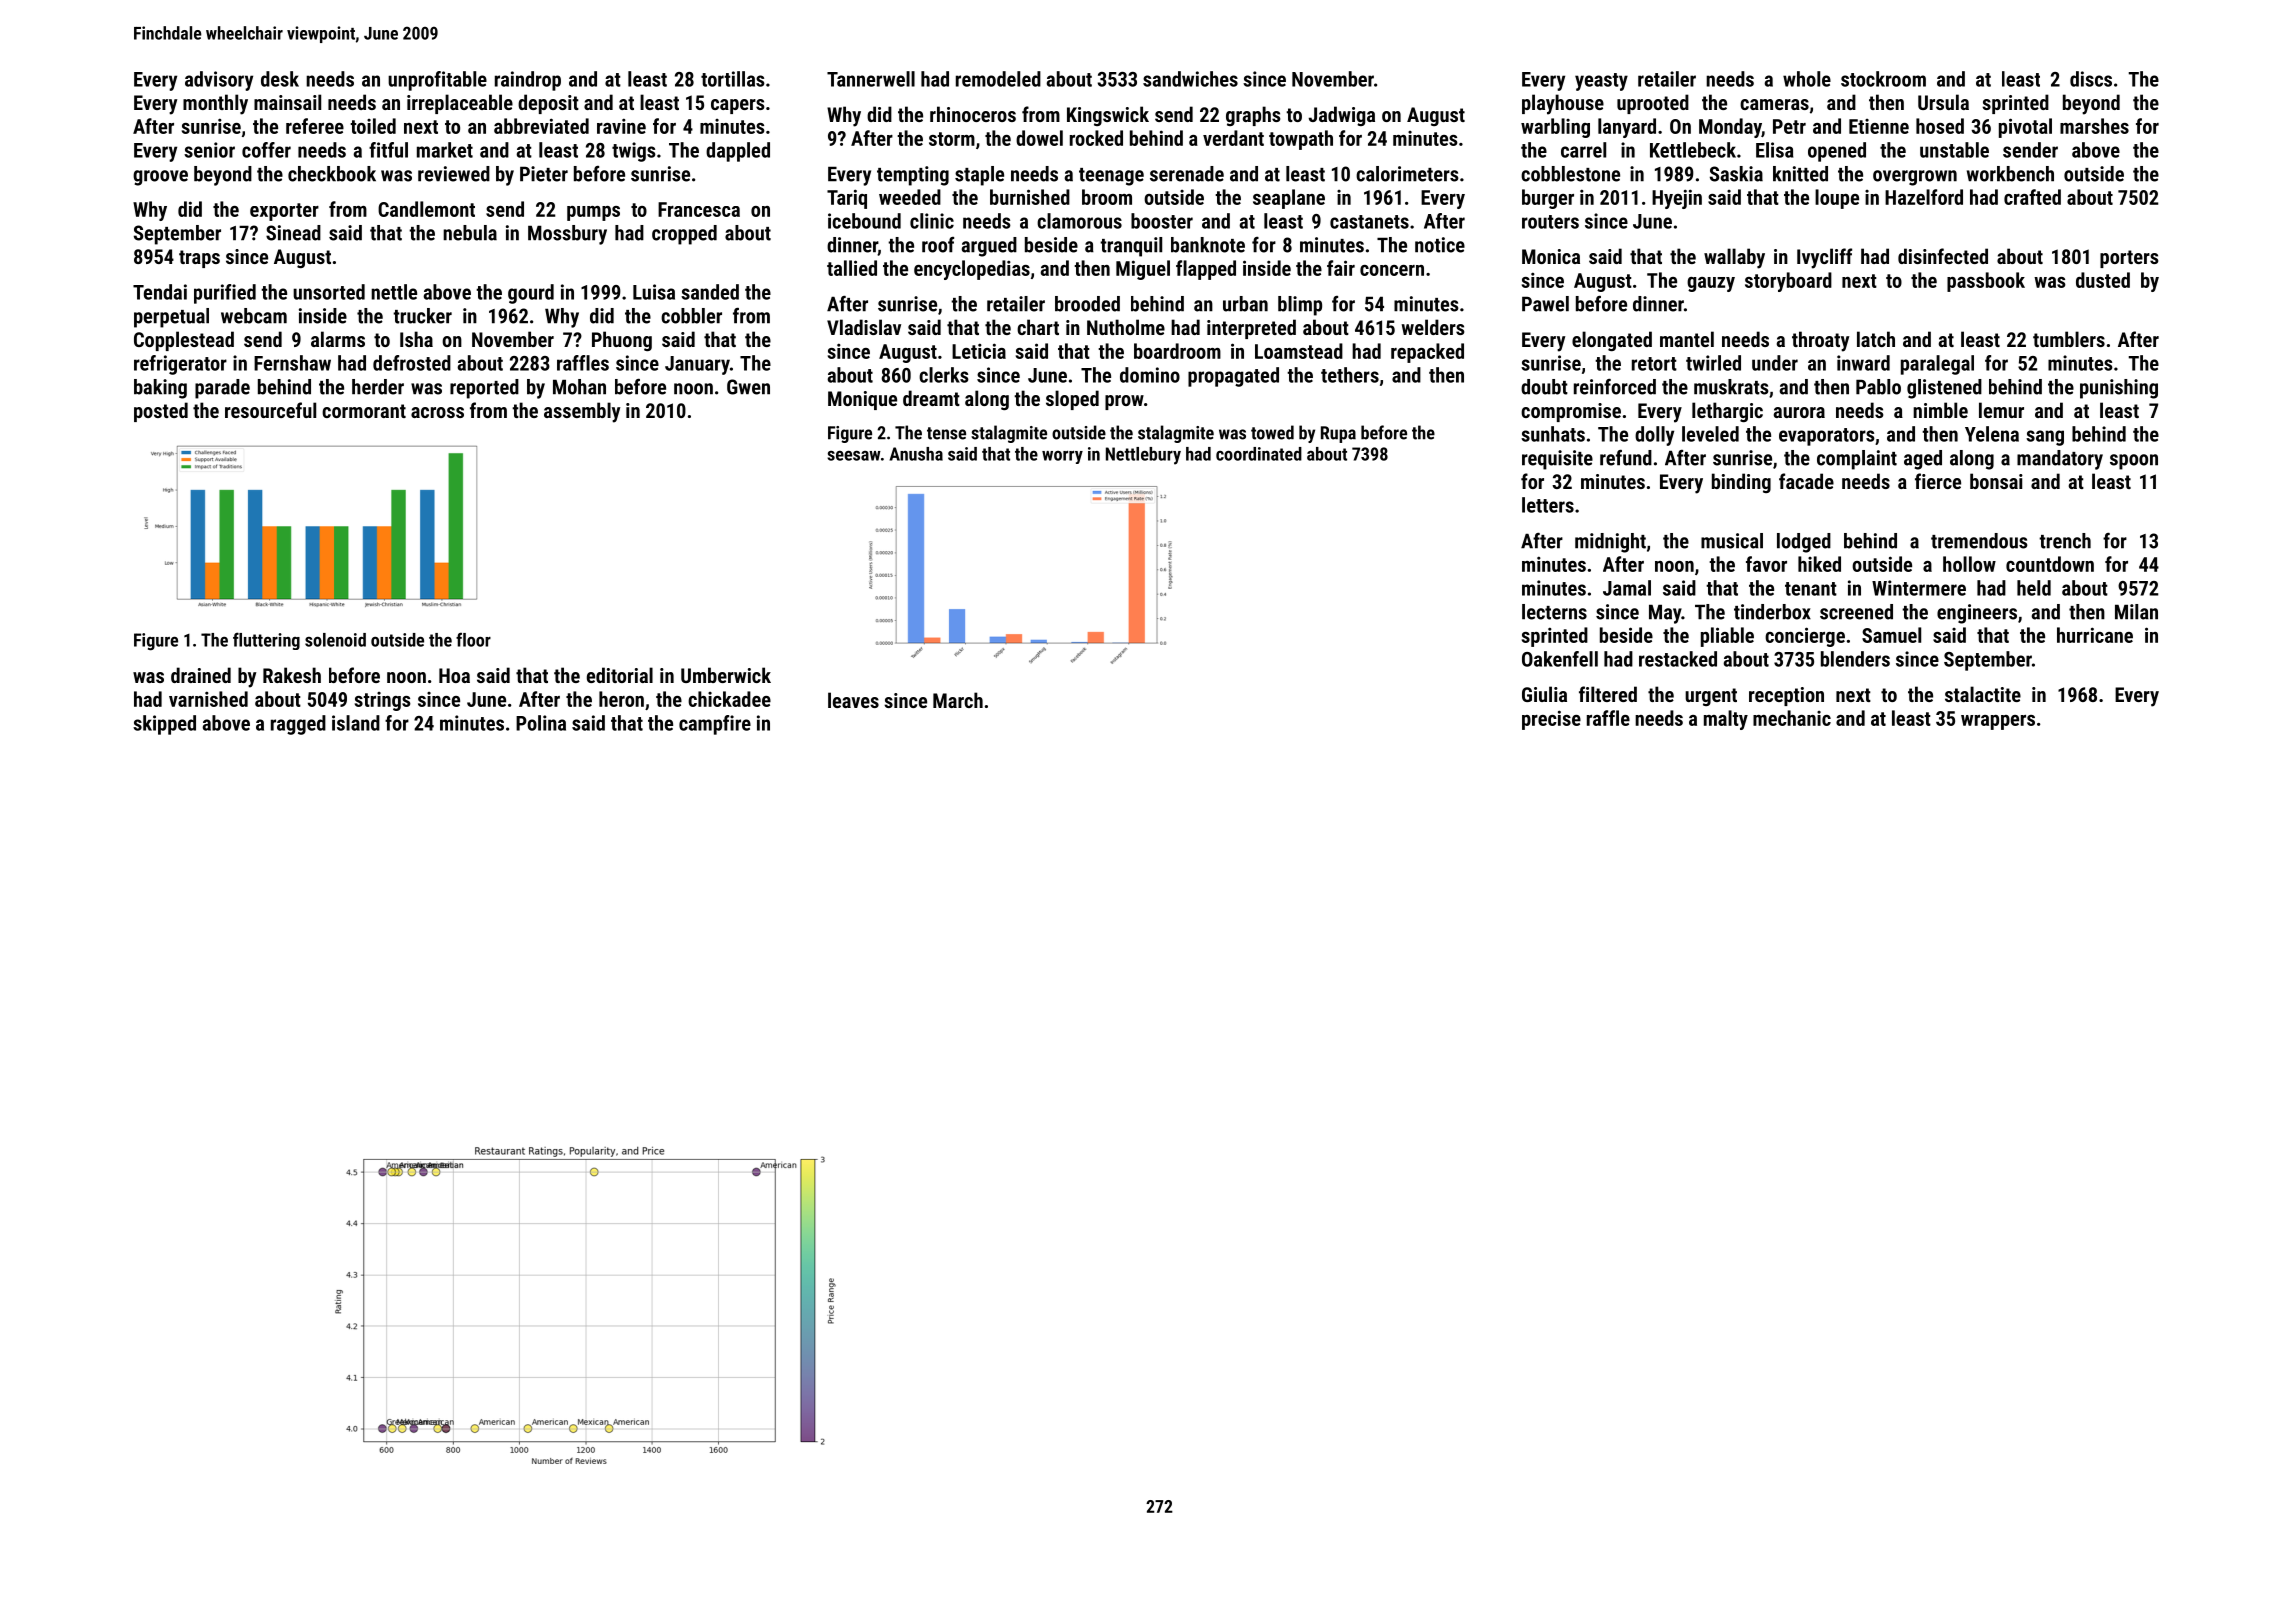 This page has height=1620, width=2292. What do you see at coordinates (620, 675) in the page?
I see `editorial` at bounding box center [620, 675].
